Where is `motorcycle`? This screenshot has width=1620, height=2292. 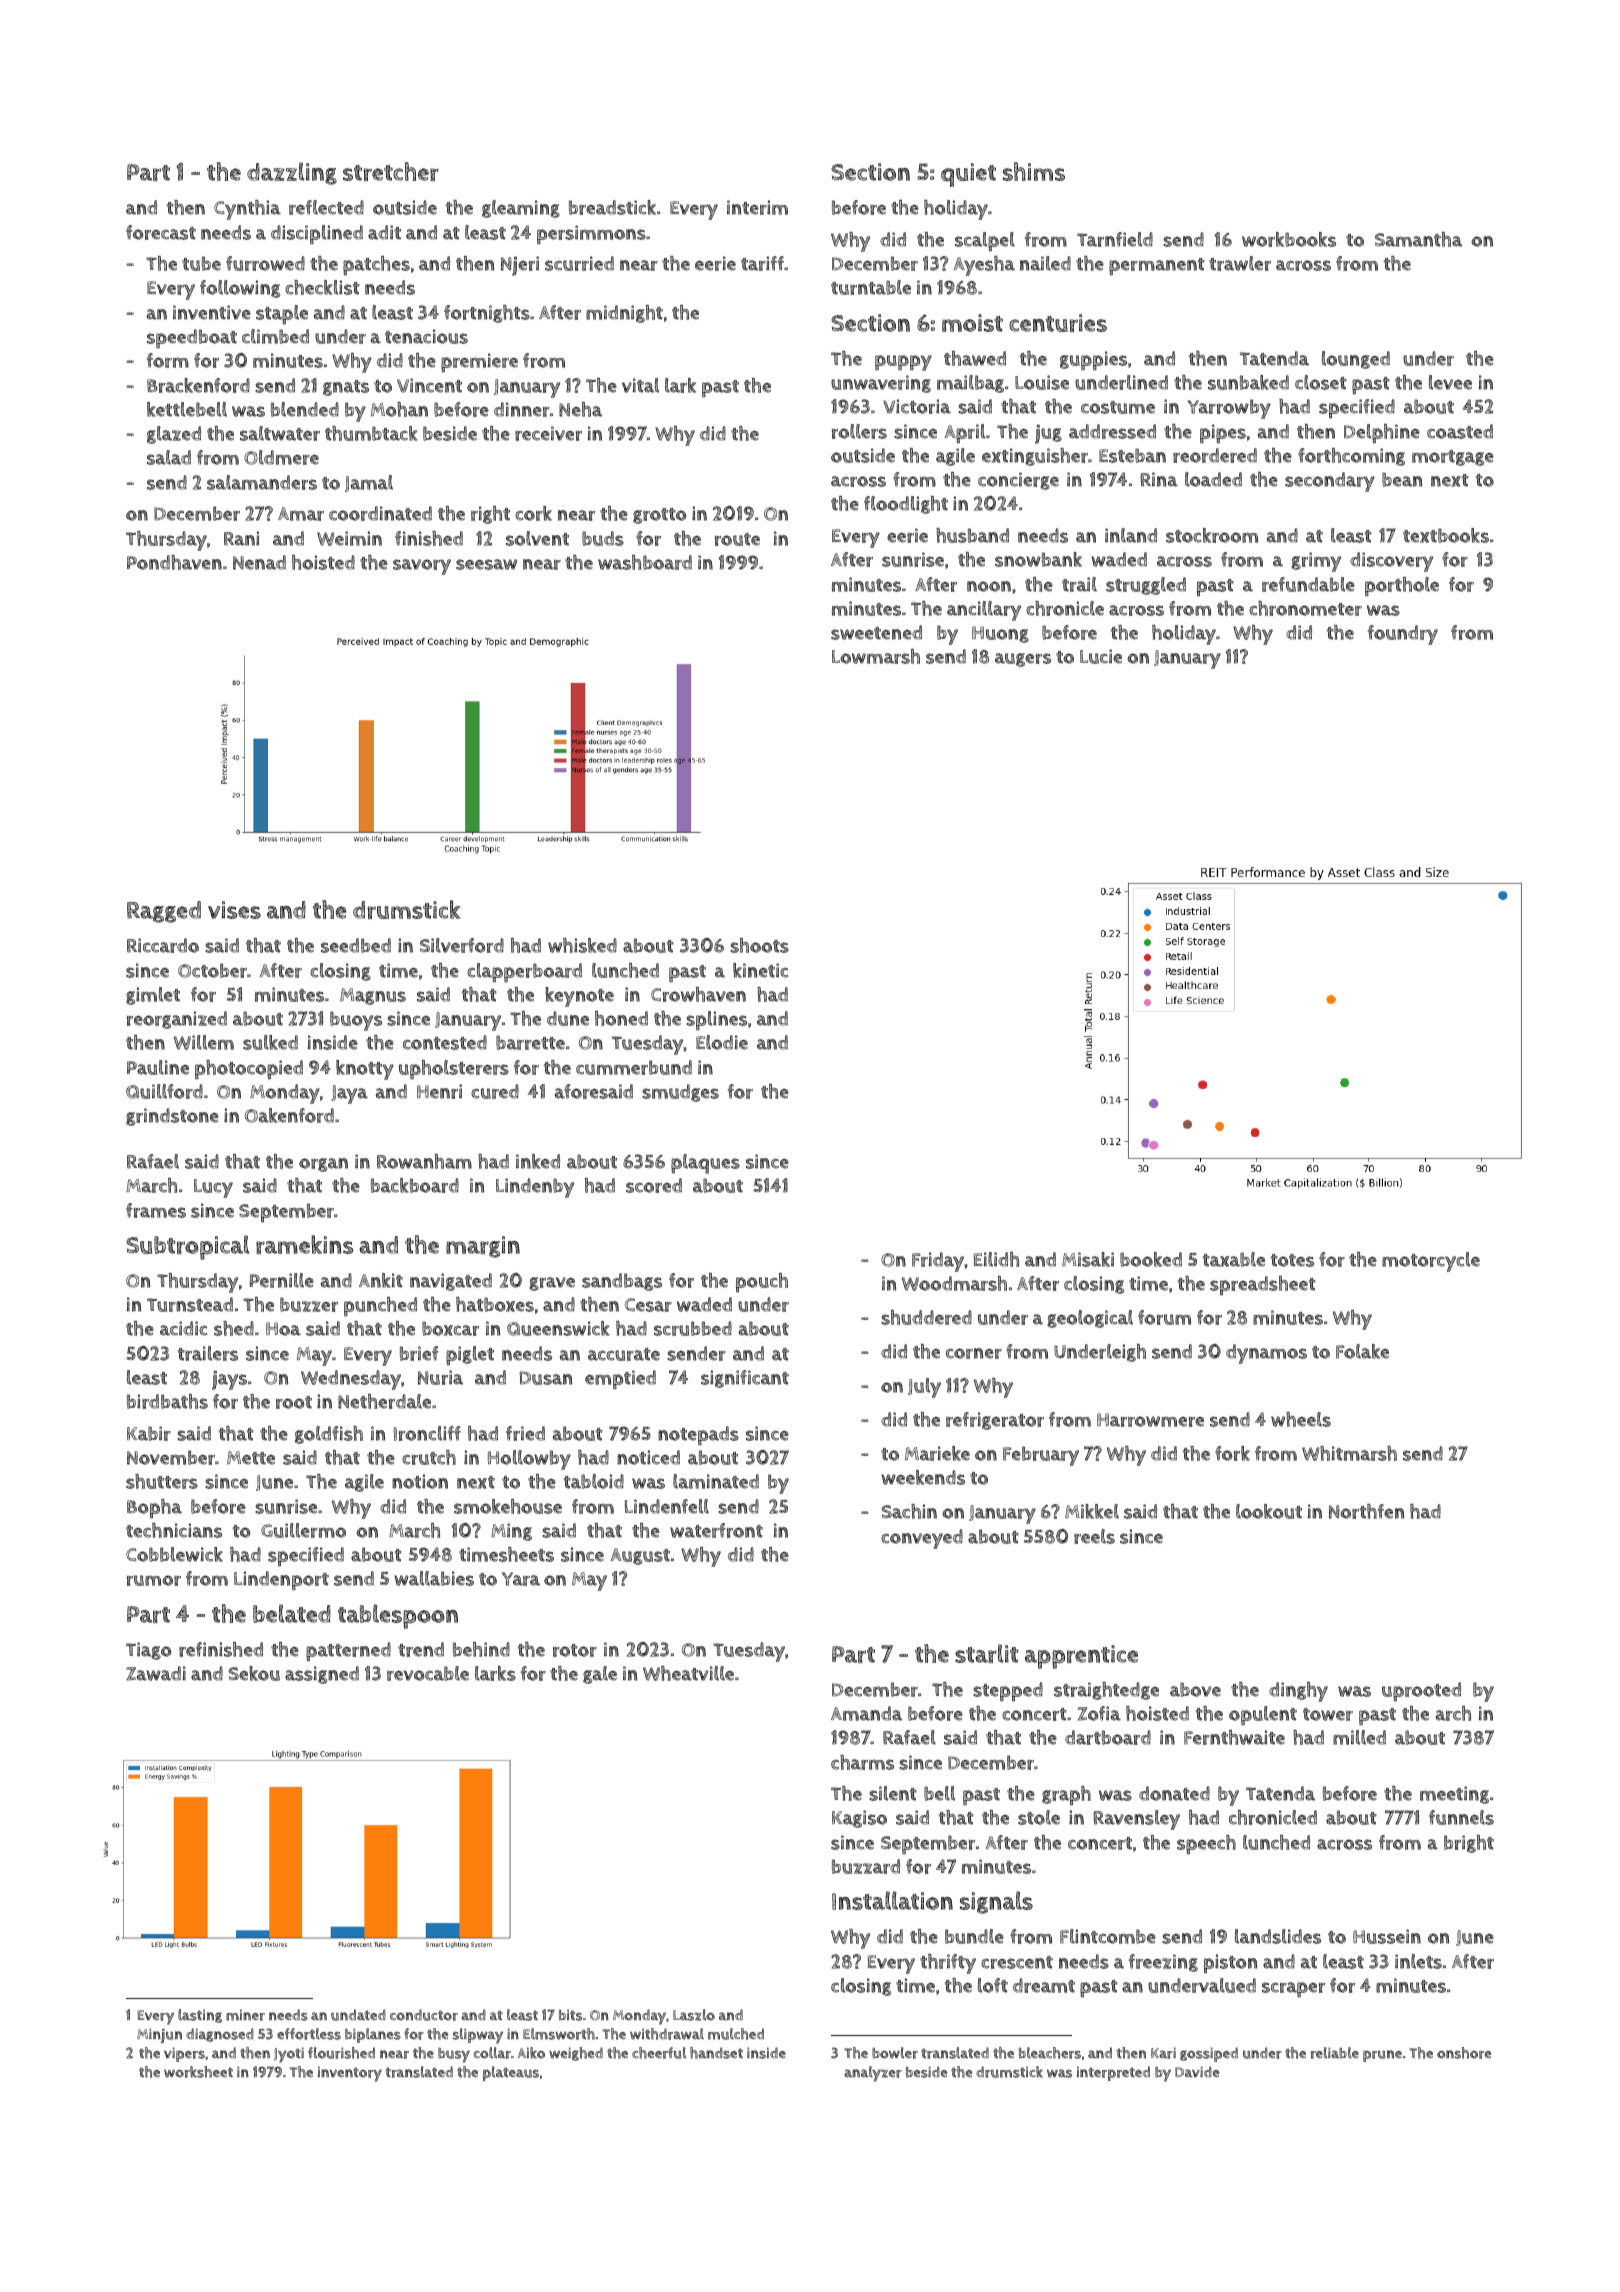
motorcycle is located at coordinates (1431, 1262).
